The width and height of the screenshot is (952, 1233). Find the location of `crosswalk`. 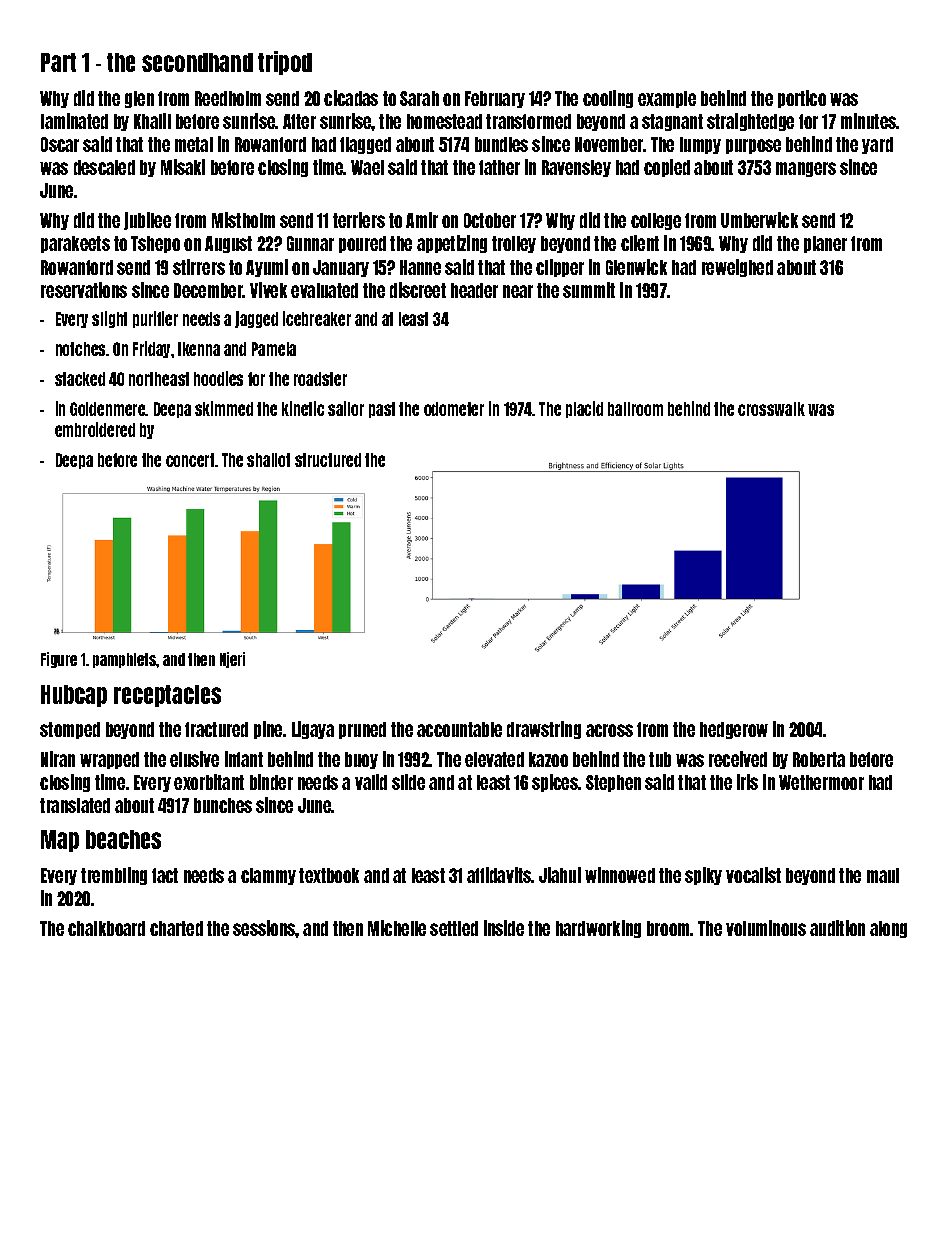

crosswalk is located at coordinates (771, 409).
